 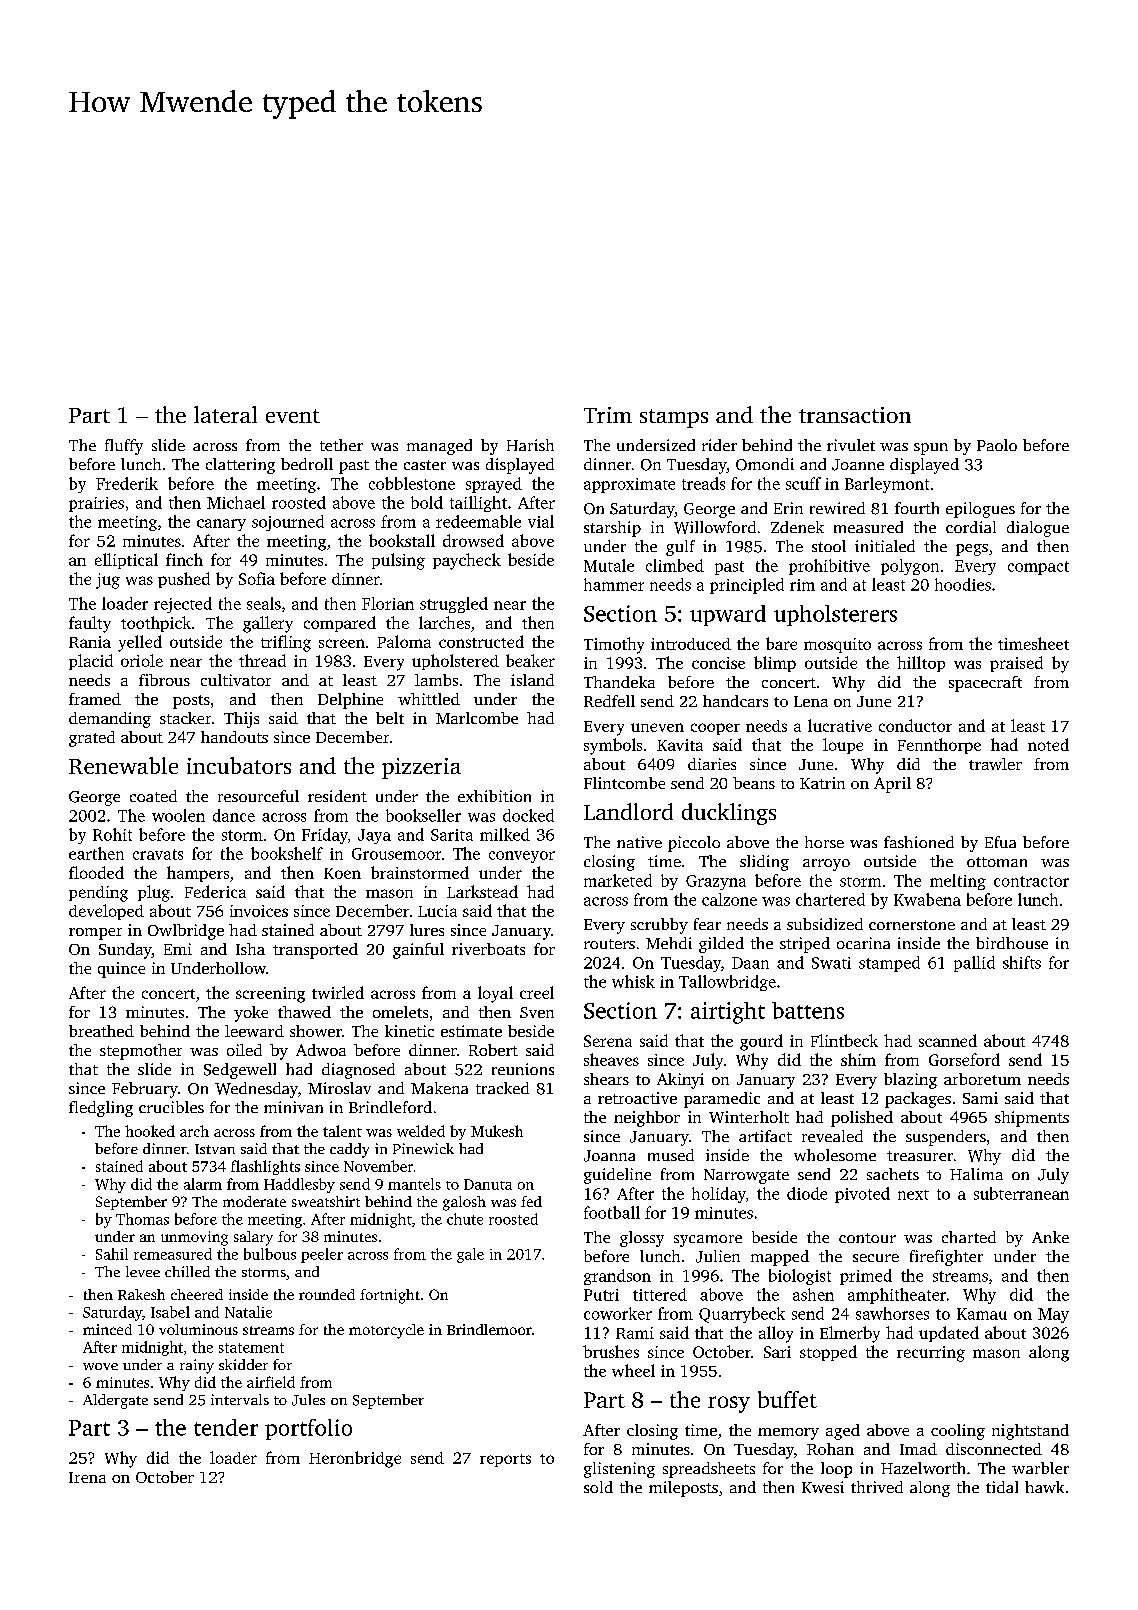 What do you see at coordinates (982, 1079) in the document?
I see `arboretum` at bounding box center [982, 1079].
